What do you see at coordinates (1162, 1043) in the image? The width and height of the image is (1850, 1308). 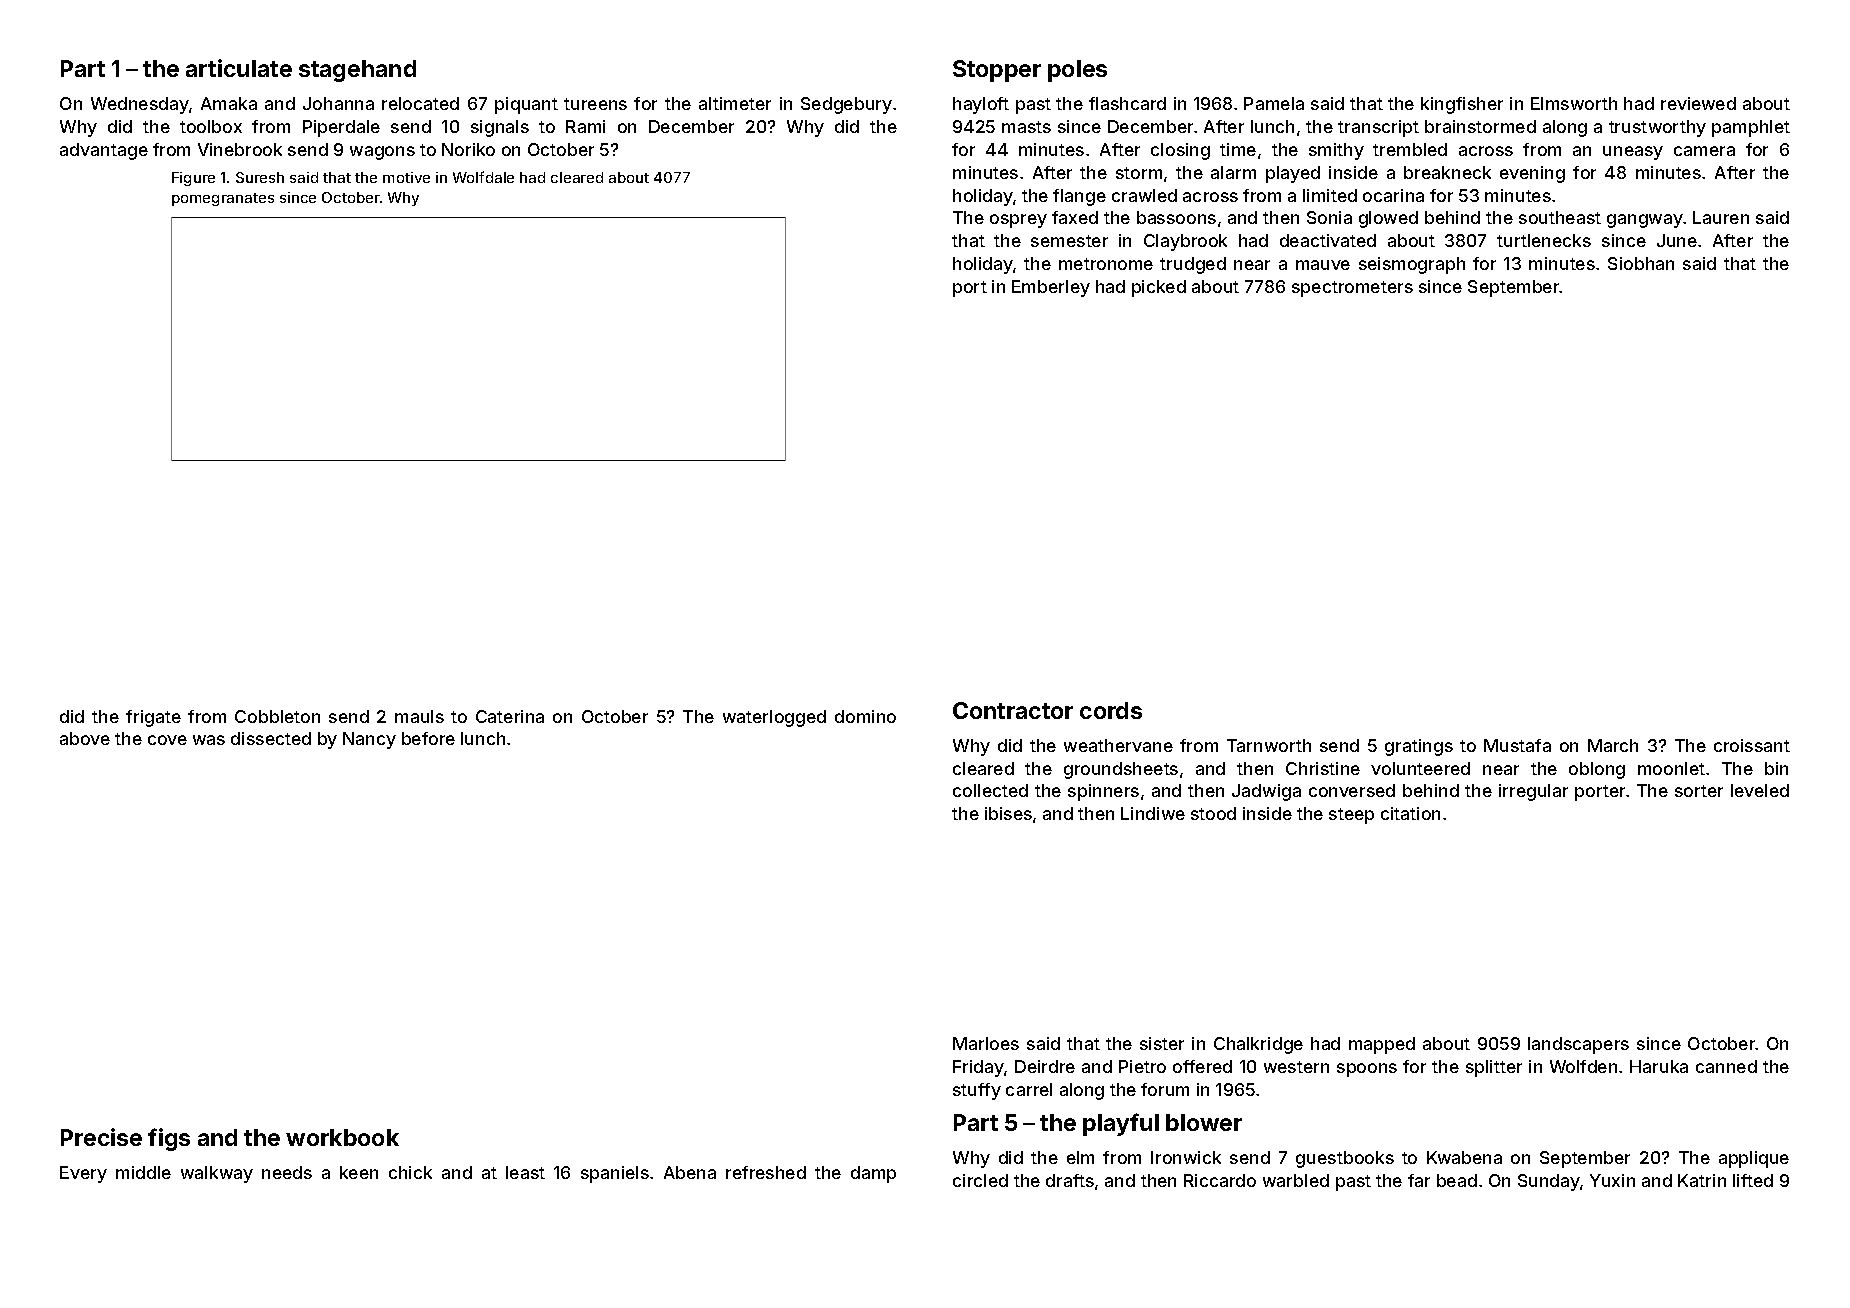 I see `sister` at bounding box center [1162, 1043].
